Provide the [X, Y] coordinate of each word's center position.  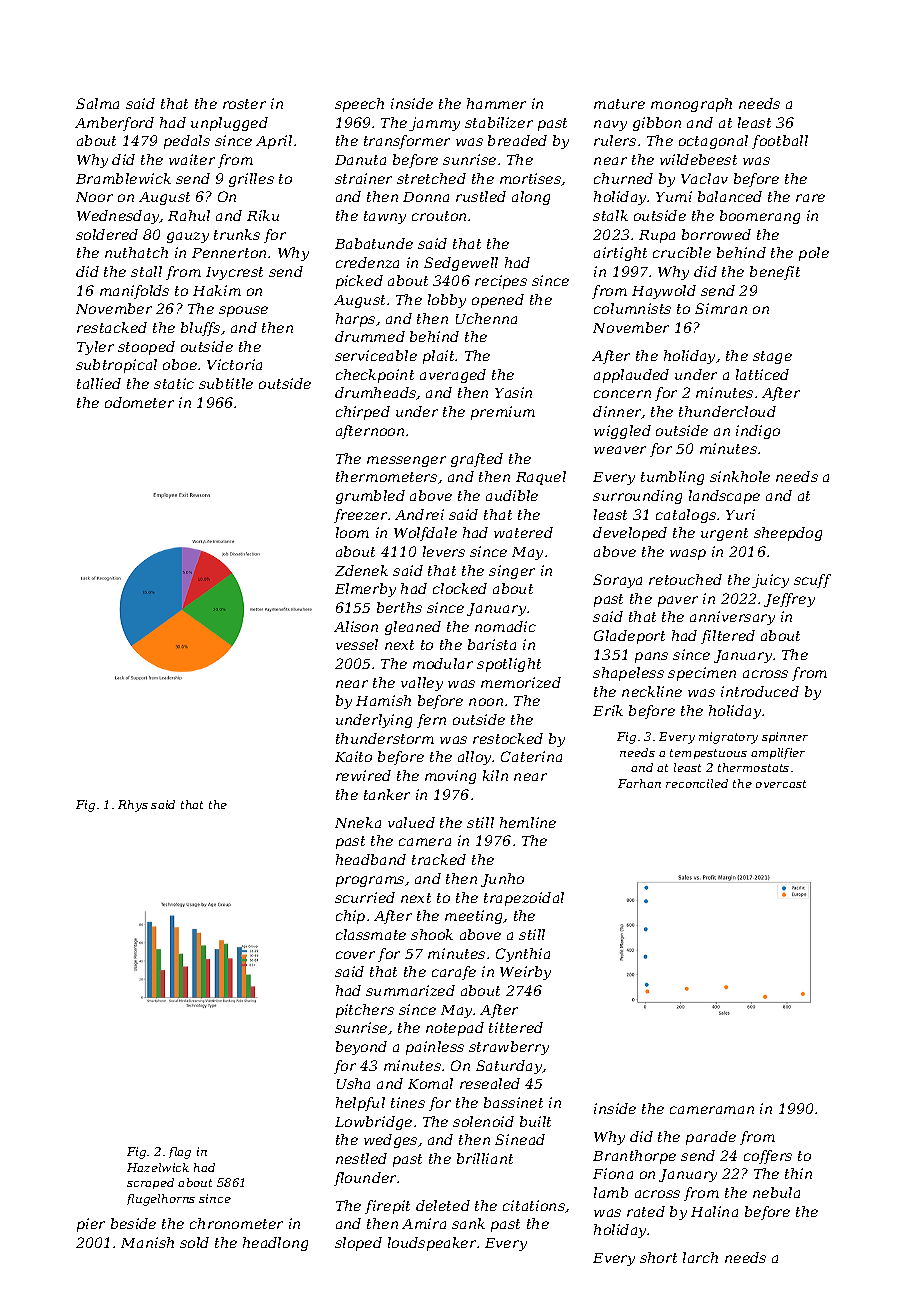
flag [180, 1153]
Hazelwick [158, 1167]
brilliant [485, 1158]
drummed [370, 336]
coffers [768, 1157]
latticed [762, 374]
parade [711, 1138]
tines [408, 1102]
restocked [508, 738]
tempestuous [708, 754]
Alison [356, 626]
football [780, 142]
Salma [97, 103]
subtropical [116, 366]
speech [359, 105]
